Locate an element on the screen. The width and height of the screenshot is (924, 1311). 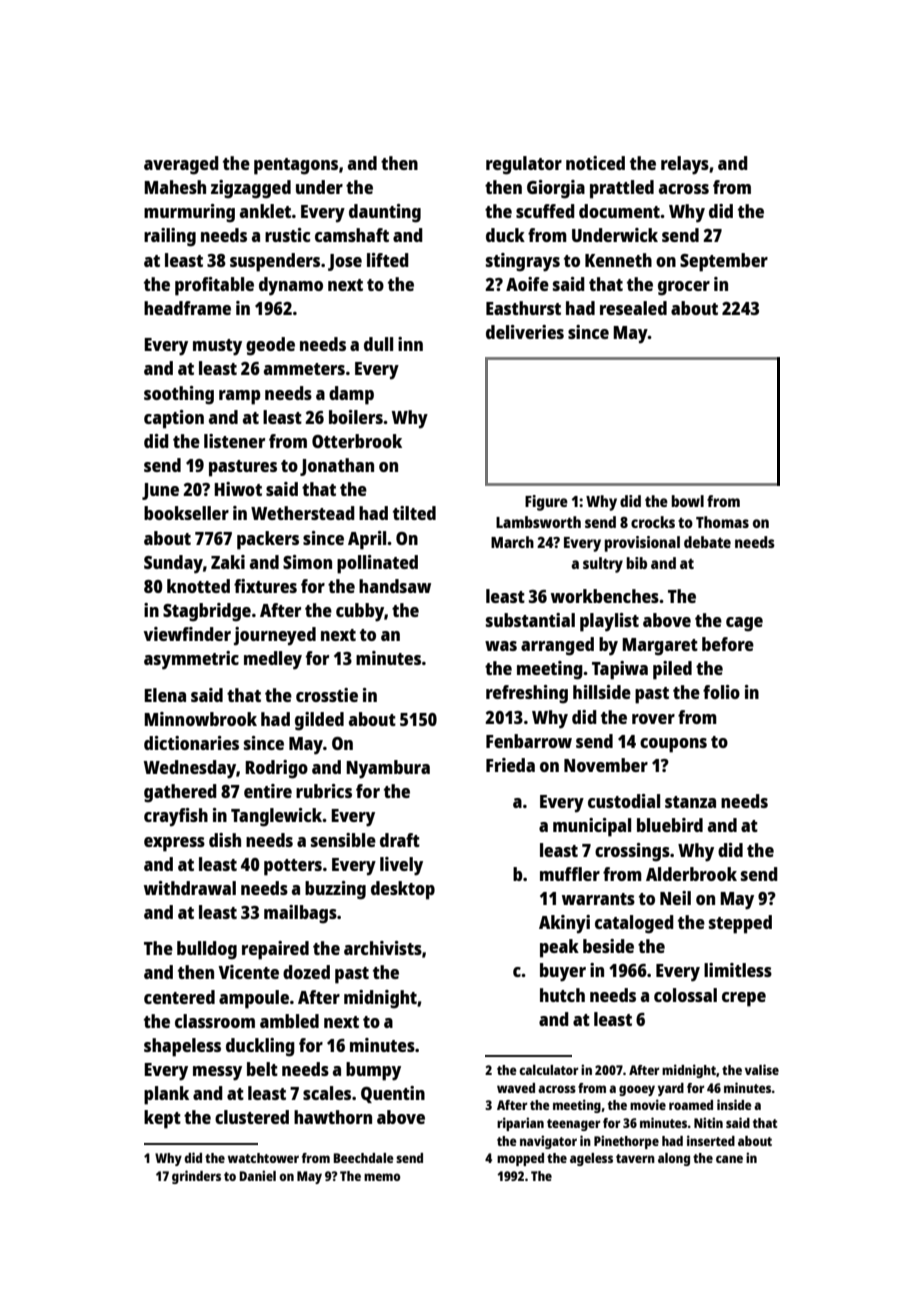
archivists is located at coordinates (383, 948).
